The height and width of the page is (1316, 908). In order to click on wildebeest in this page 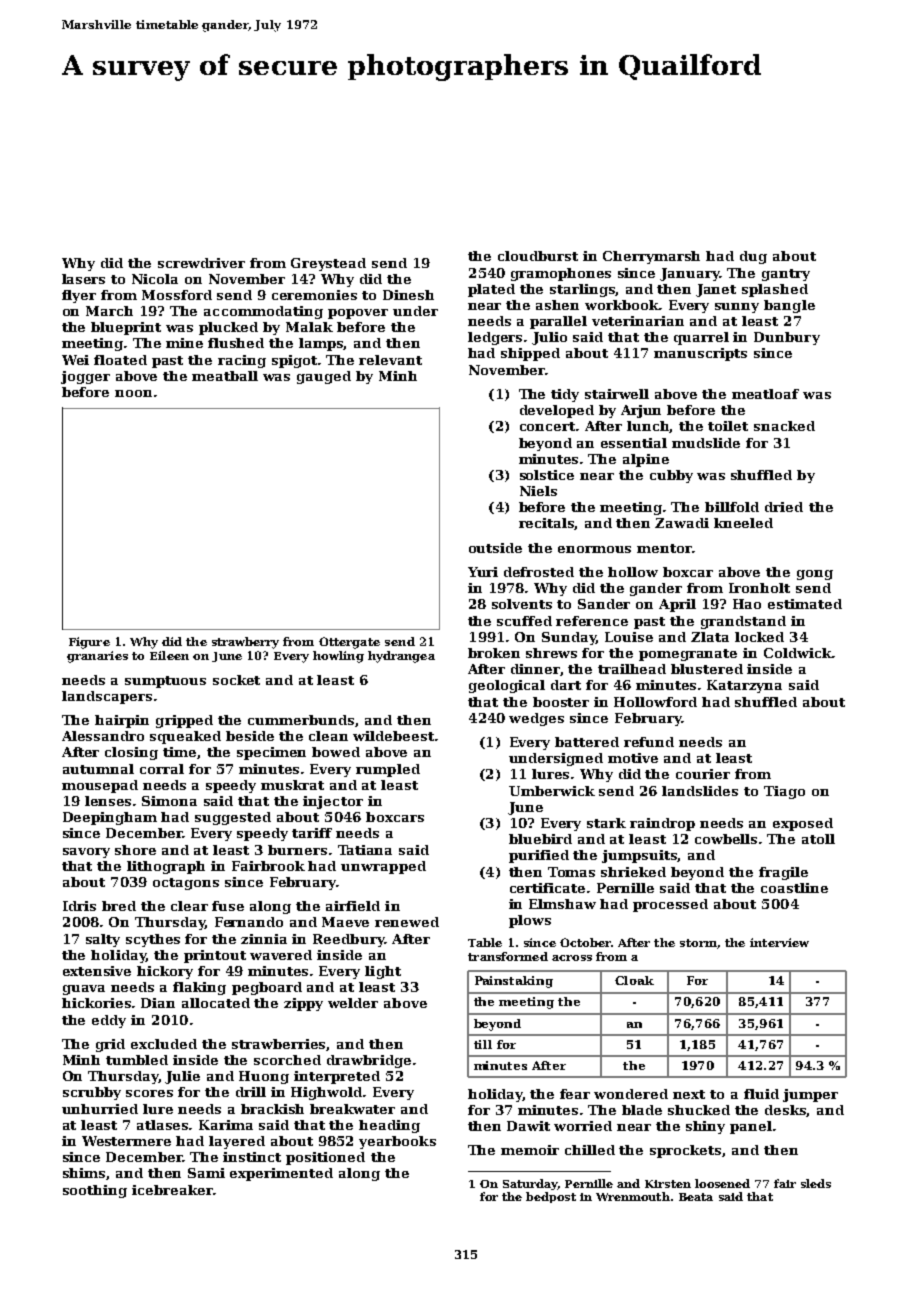, I will do `click(393, 736)`.
